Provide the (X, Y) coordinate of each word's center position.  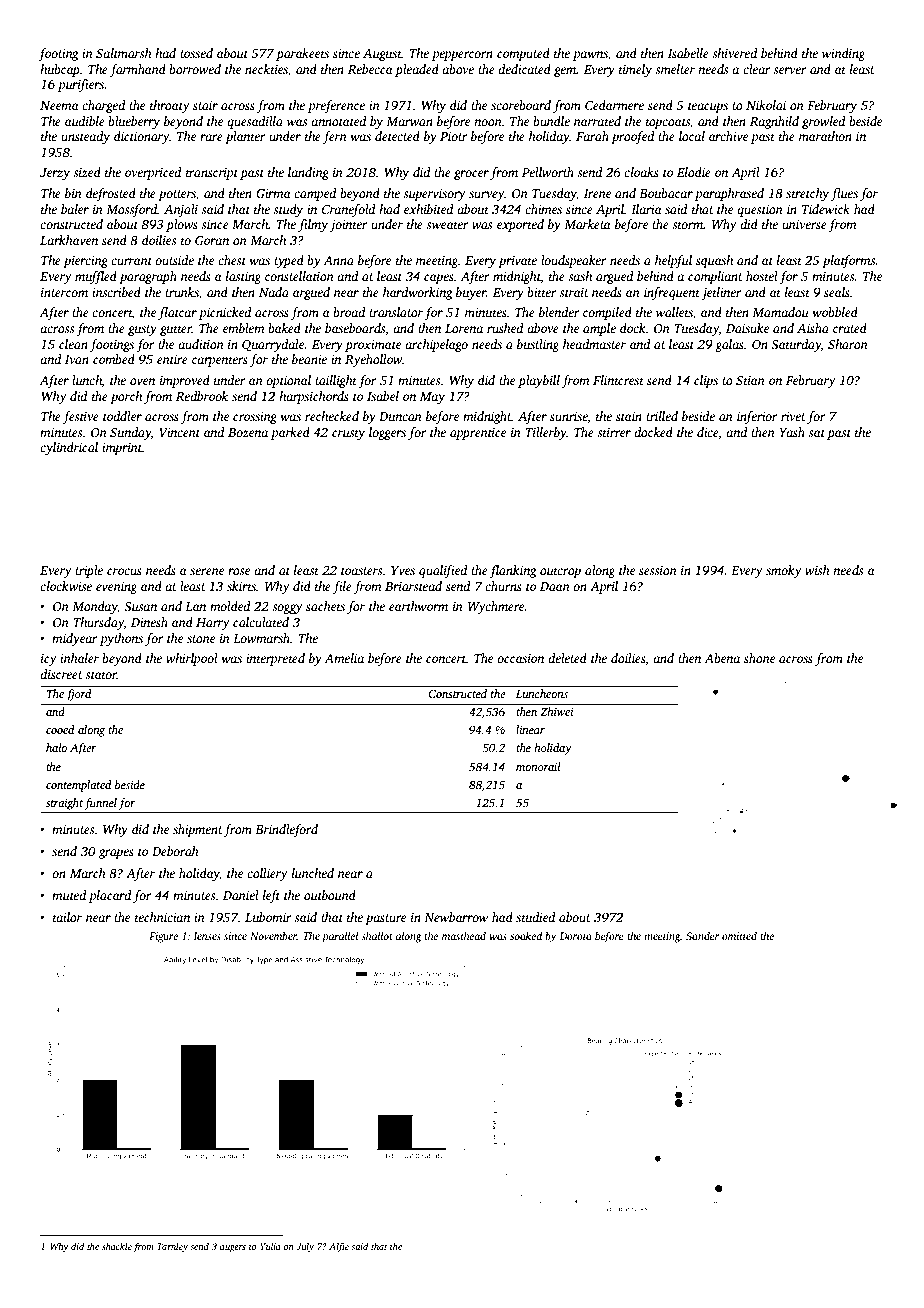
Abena (722, 658)
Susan (140, 606)
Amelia (344, 658)
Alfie (339, 1247)
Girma (273, 193)
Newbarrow (456, 917)
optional (288, 381)
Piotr (454, 136)
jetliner (721, 293)
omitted (739, 935)
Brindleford (286, 830)
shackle (117, 1246)
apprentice (478, 434)
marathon (825, 136)
